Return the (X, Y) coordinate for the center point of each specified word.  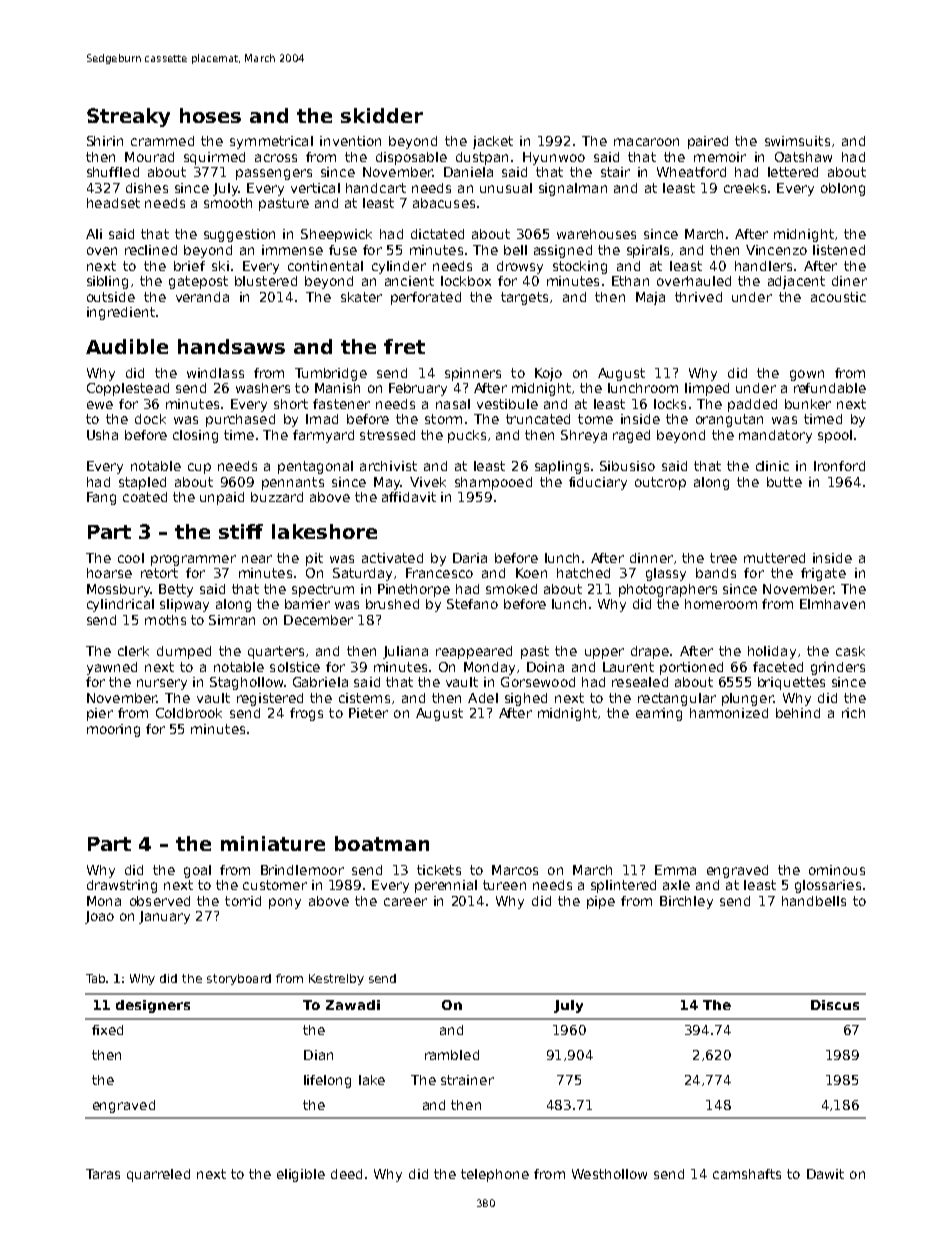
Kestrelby (336, 979)
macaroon (646, 142)
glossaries (828, 886)
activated (392, 558)
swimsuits (797, 141)
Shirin (105, 141)
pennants (293, 483)
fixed (107, 1030)
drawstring (122, 886)
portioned (691, 668)
